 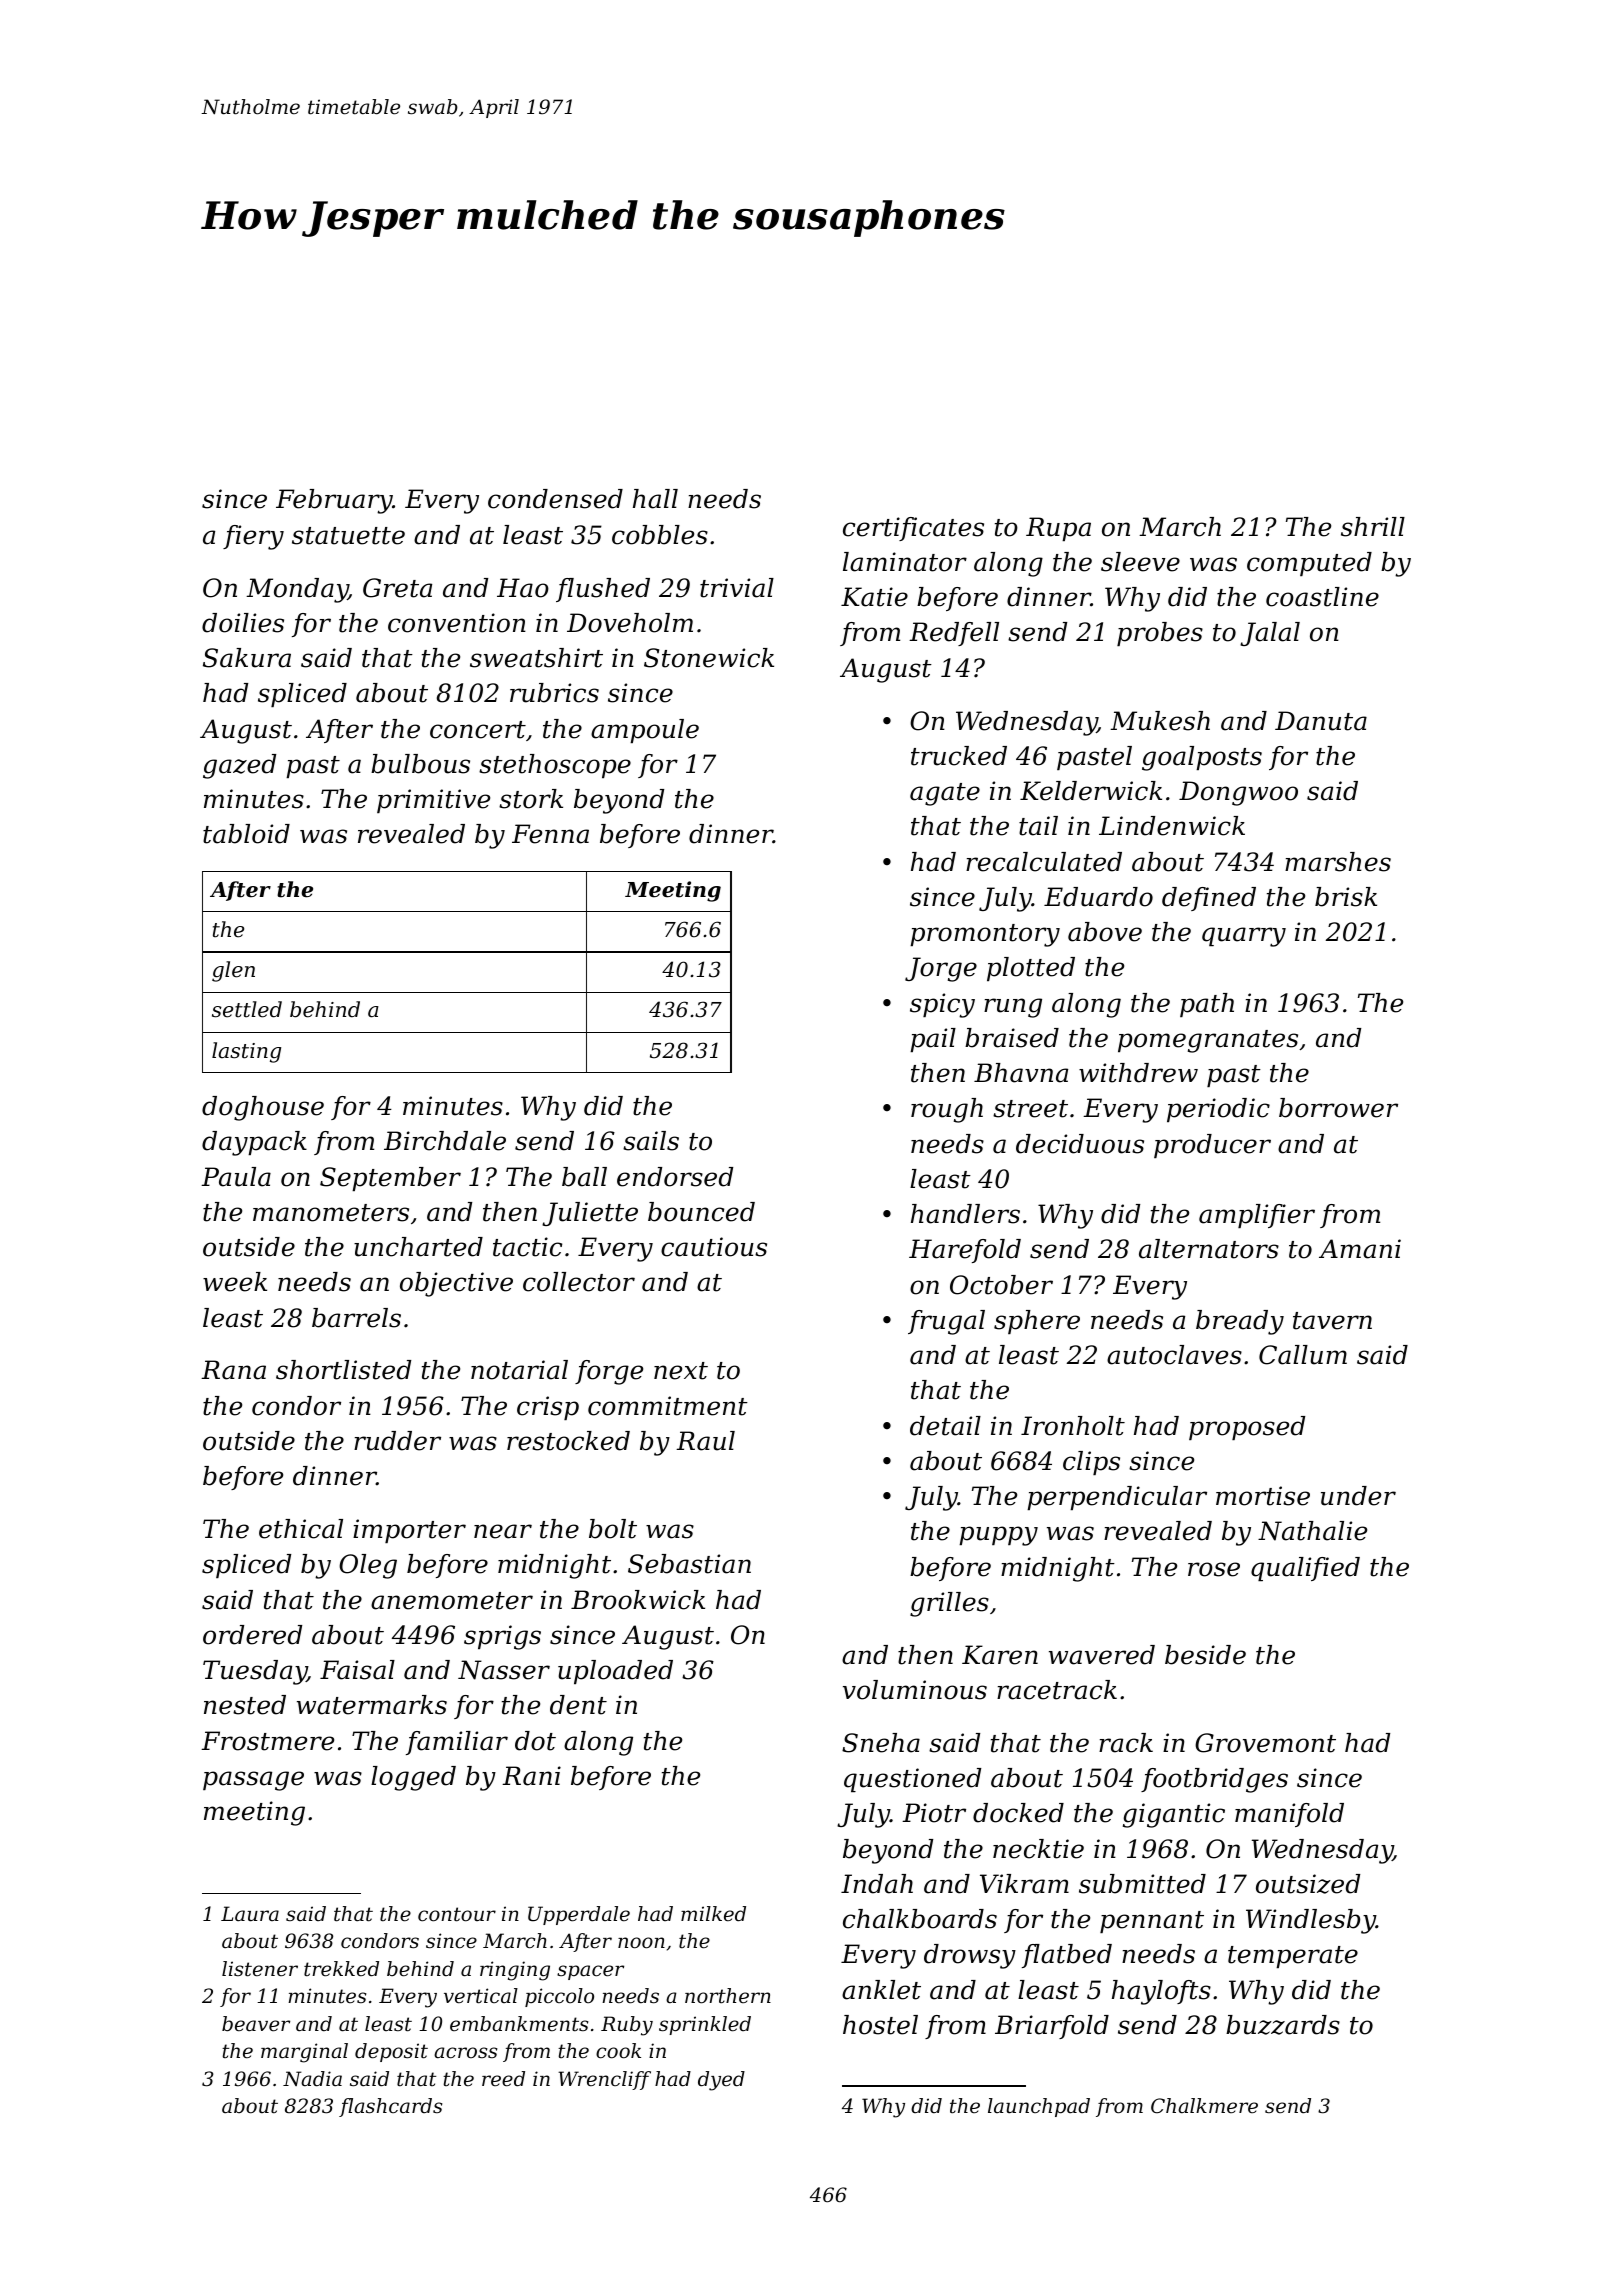 I want to click on launchpad, so click(x=1039, y=2107).
